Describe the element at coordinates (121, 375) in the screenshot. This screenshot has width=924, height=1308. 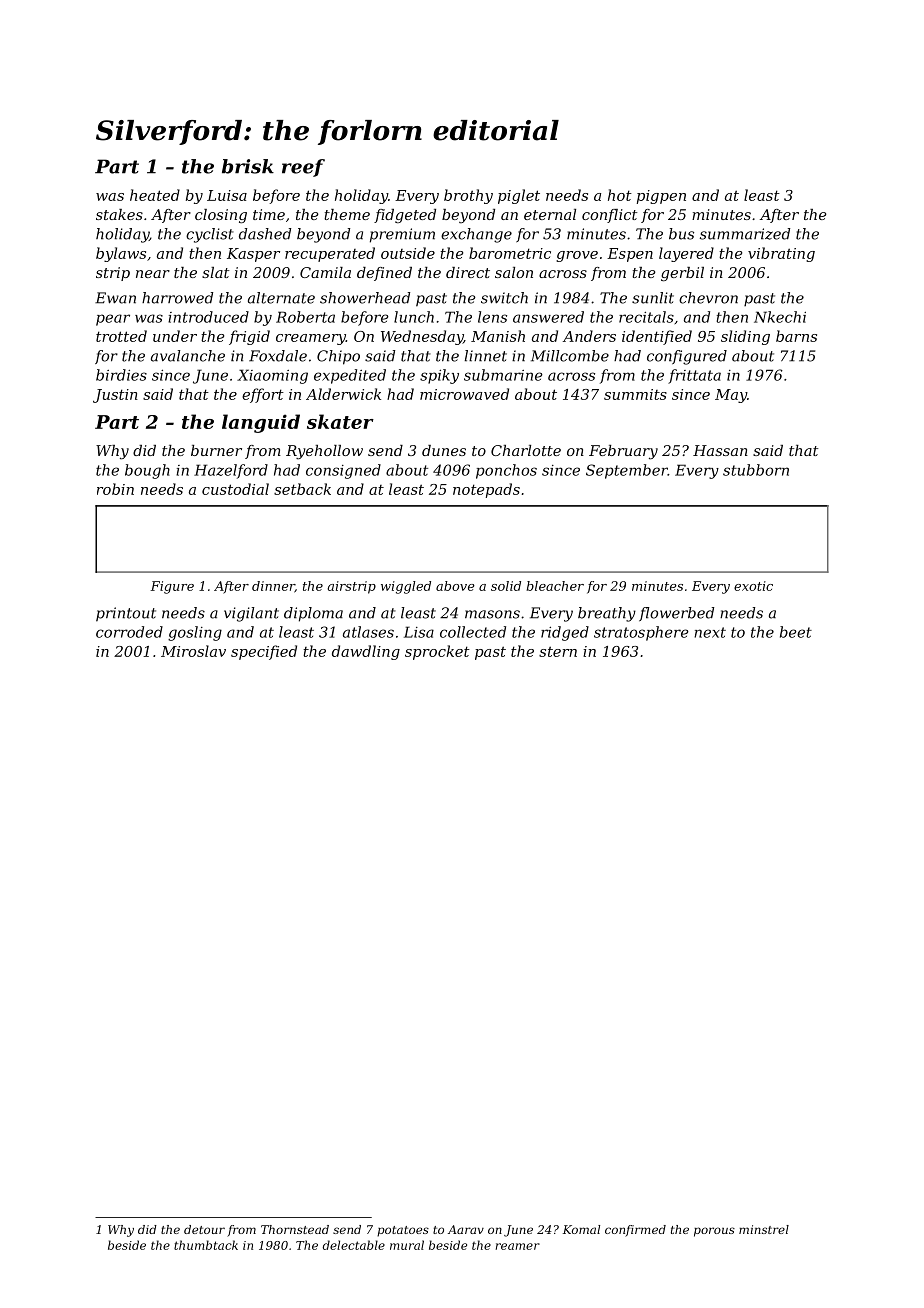
I see `birdies` at that location.
